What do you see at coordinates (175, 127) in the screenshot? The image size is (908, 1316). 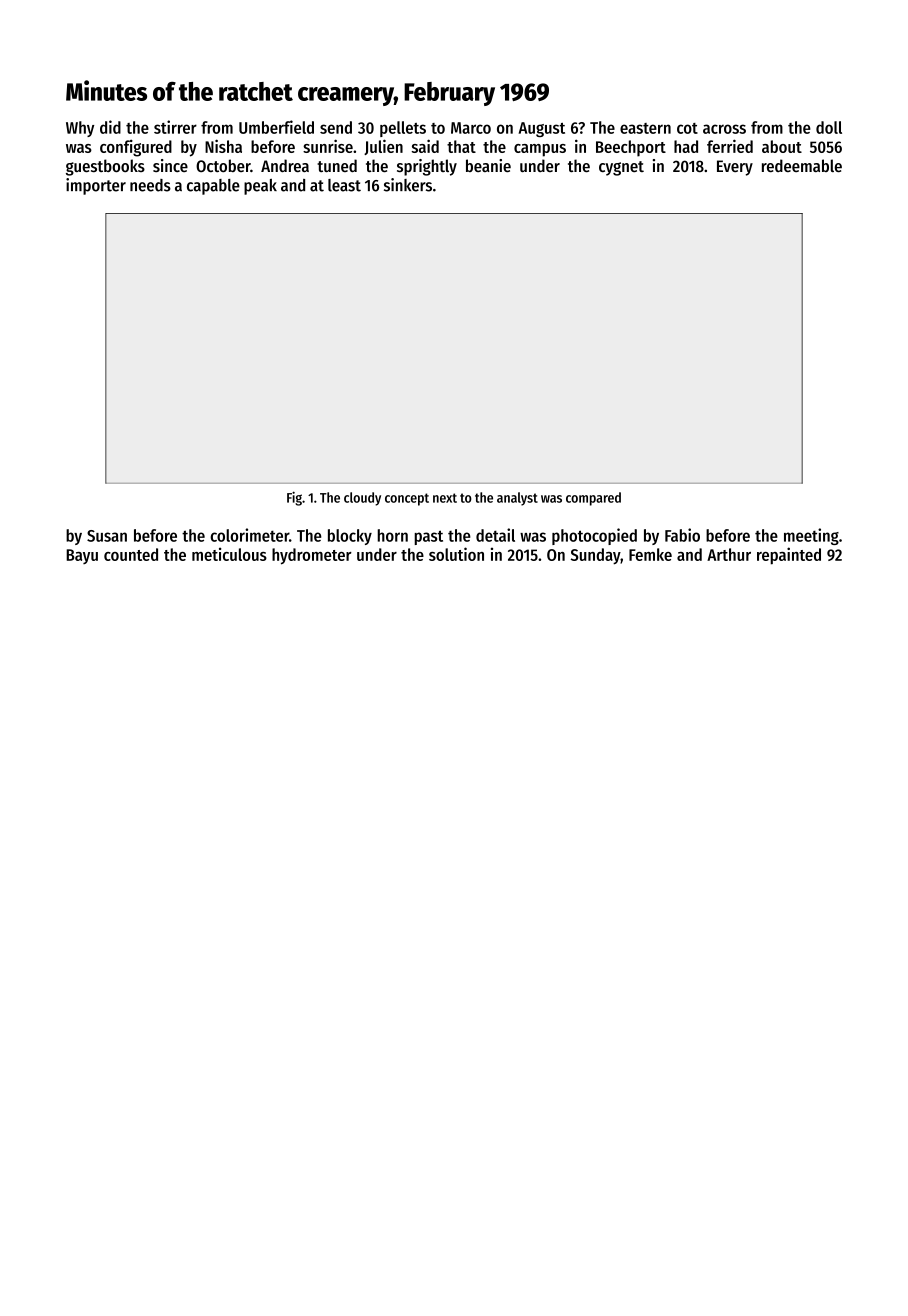 I see `stirrer` at bounding box center [175, 127].
